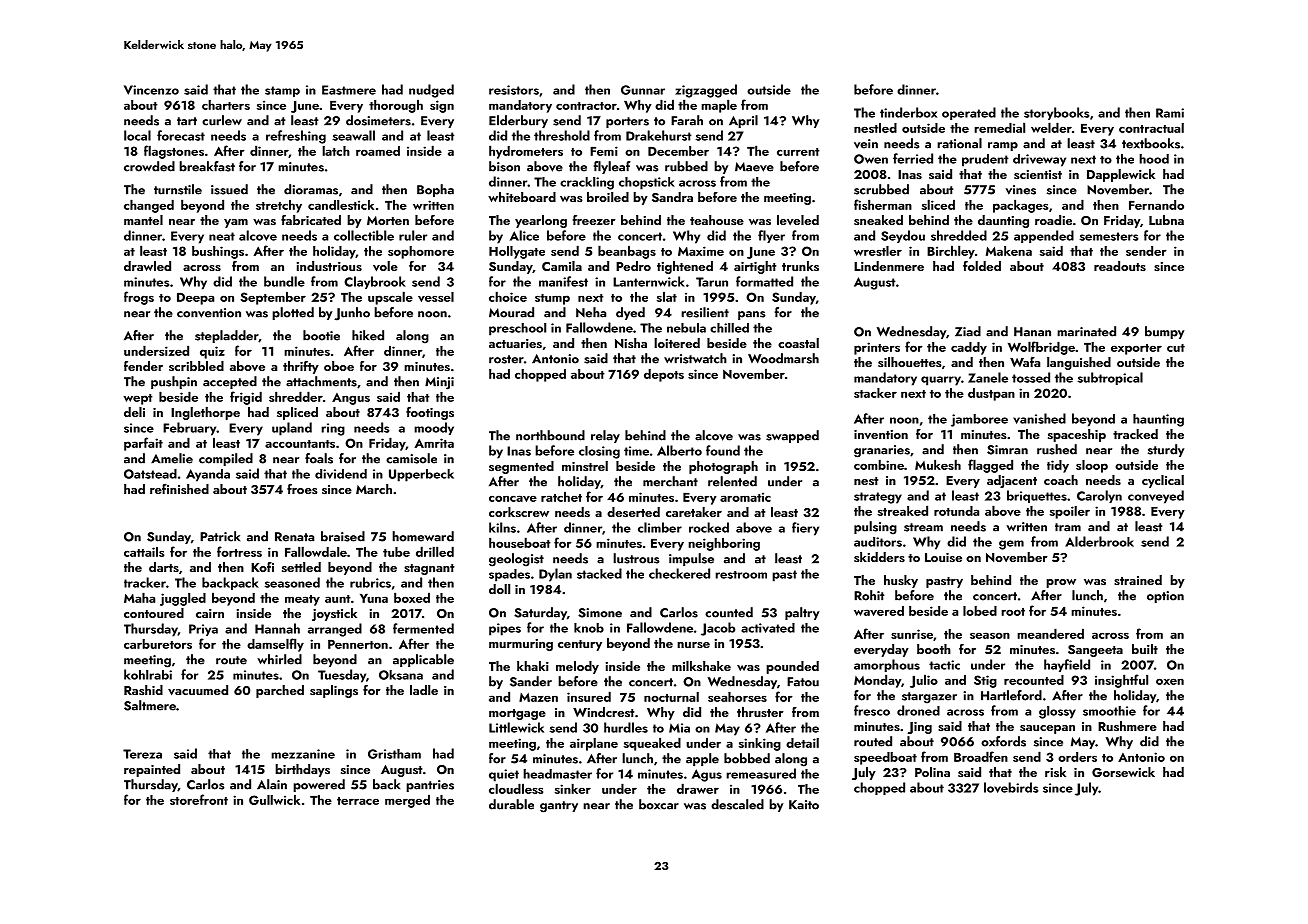  What do you see at coordinates (1079, 363) in the document?
I see `languished` at bounding box center [1079, 363].
